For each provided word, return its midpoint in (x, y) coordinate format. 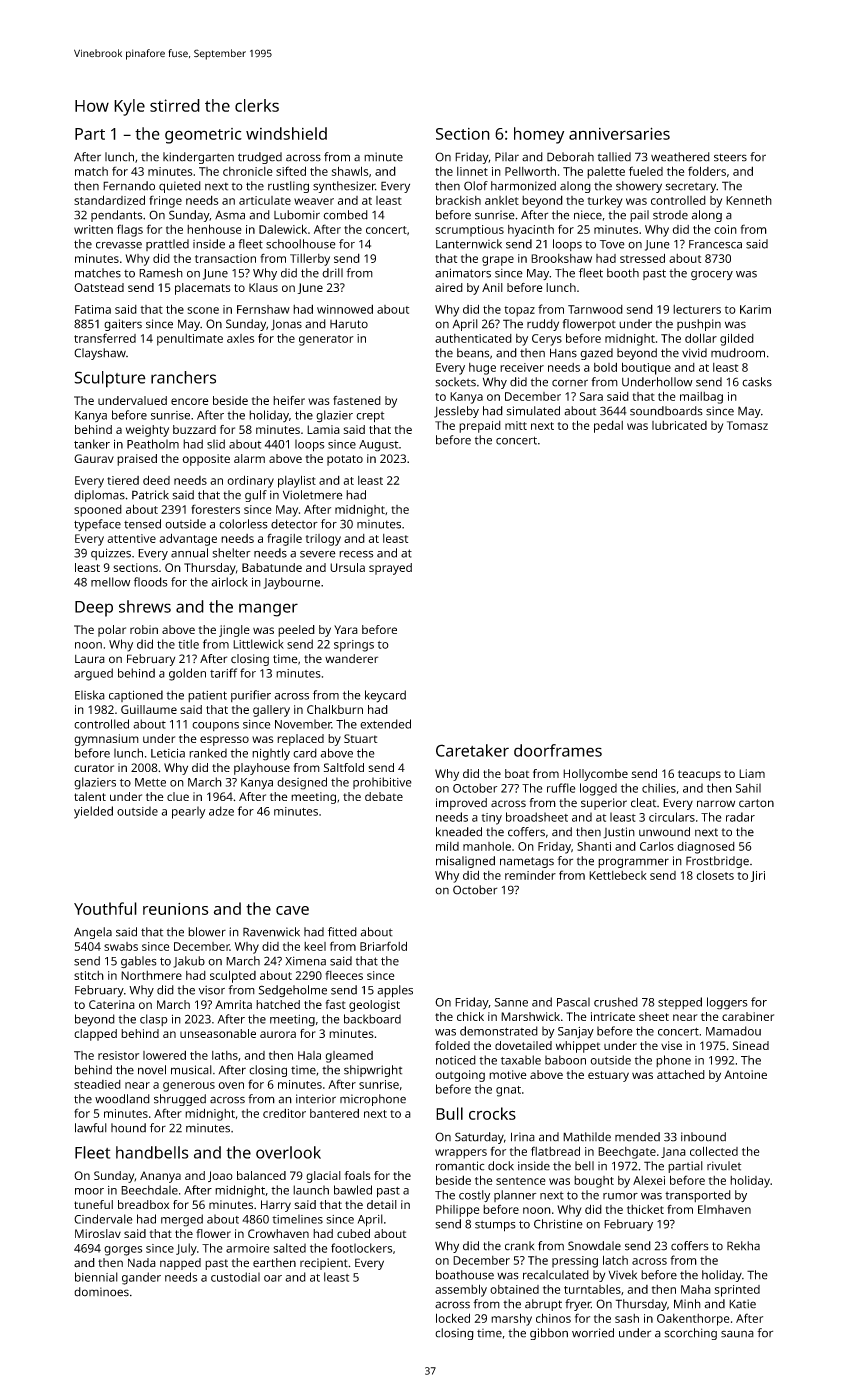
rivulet (724, 1166)
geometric (203, 136)
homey (539, 135)
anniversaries (619, 133)
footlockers (361, 1248)
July (186, 1249)
